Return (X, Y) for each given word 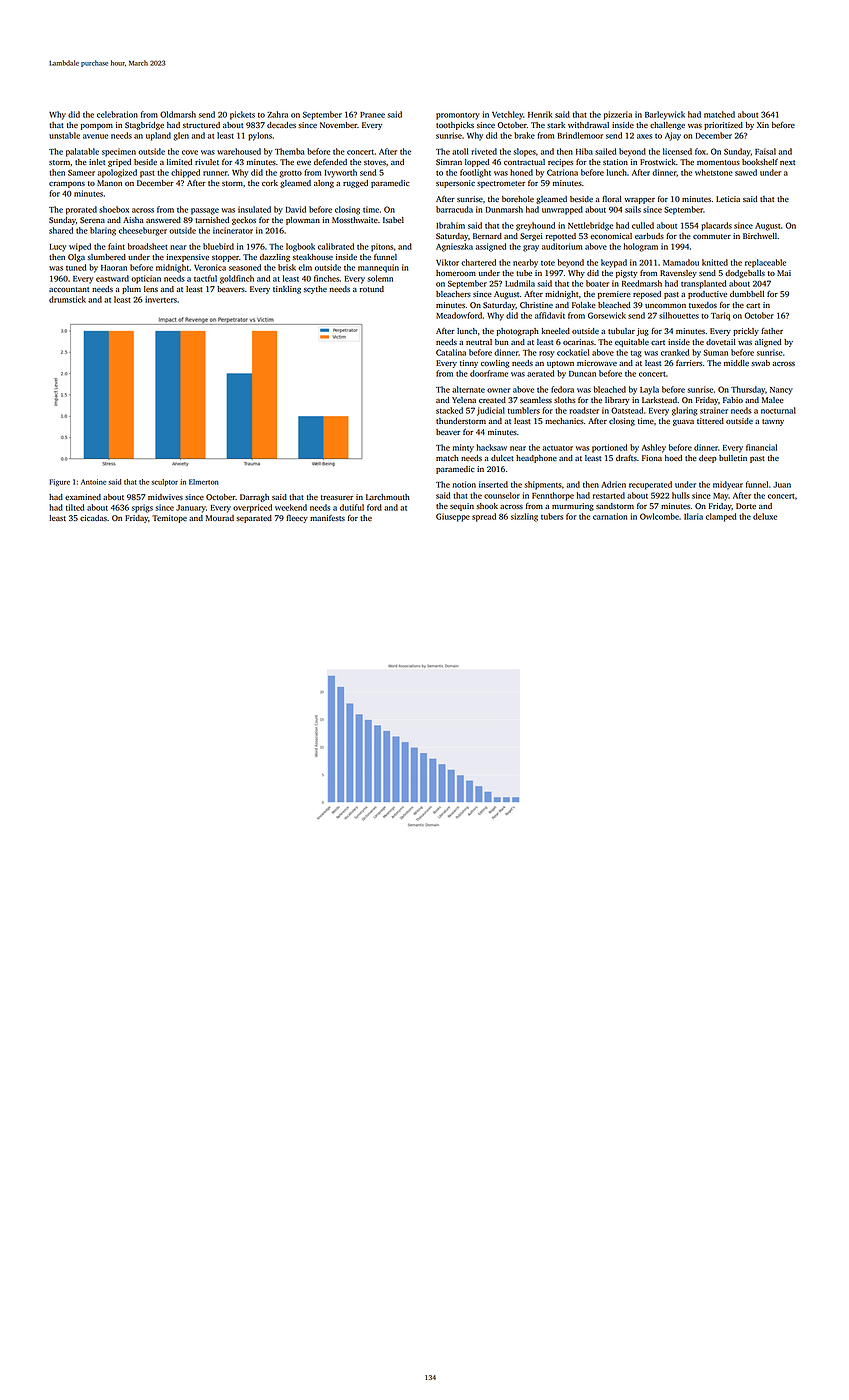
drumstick (67, 299)
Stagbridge (144, 126)
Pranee (372, 115)
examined (83, 497)
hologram (641, 247)
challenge (667, 126)
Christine (536, 305)
